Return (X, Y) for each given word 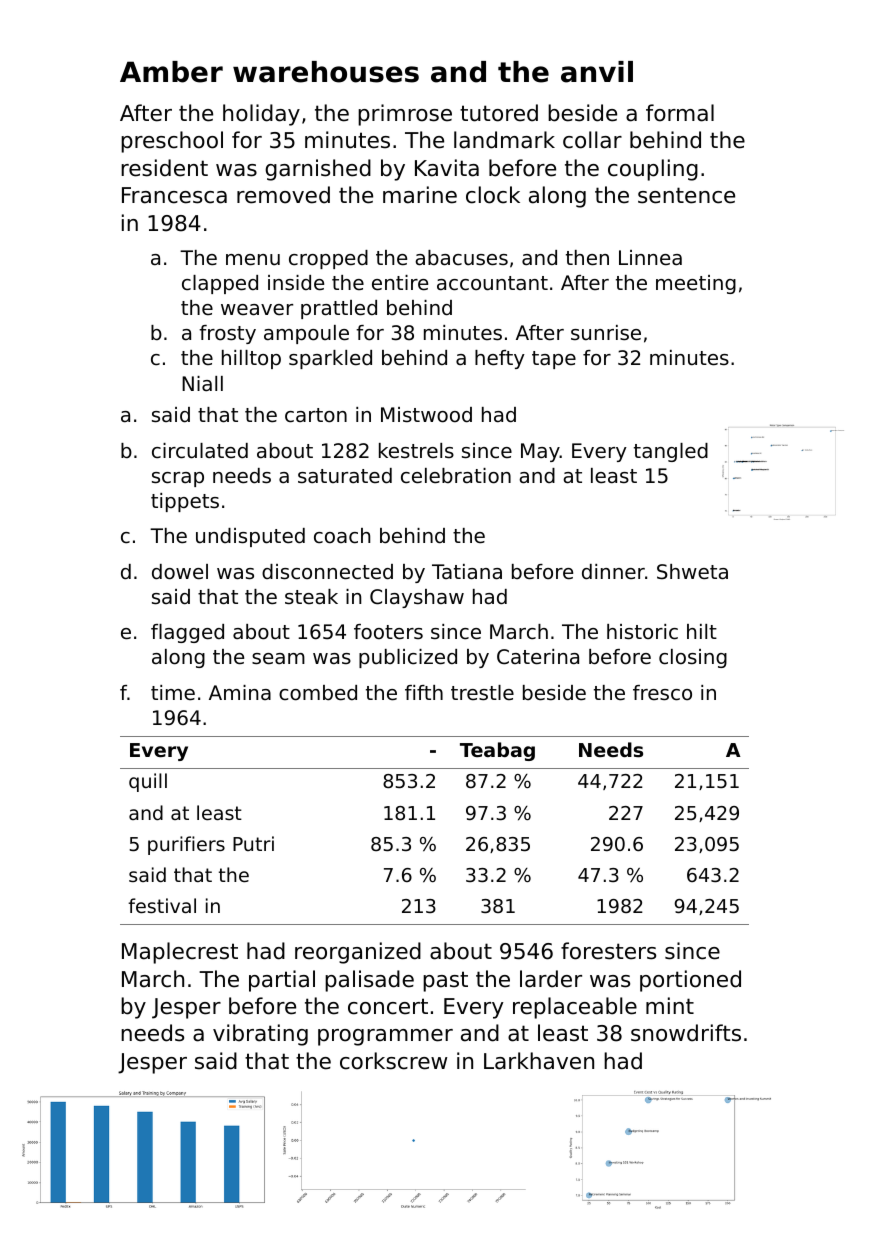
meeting (696, 284)
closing (693, 658)
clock (493, 195)
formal (680, 113)
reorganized (358, 953)
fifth (424, 692)
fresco (662, 693)
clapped (220, 284)
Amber (171, 72)
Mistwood (426, 415)
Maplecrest (180, 953)
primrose (405, 115)
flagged (187, 633)
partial (282, 981)
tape (554, 360)
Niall (202, 383)
